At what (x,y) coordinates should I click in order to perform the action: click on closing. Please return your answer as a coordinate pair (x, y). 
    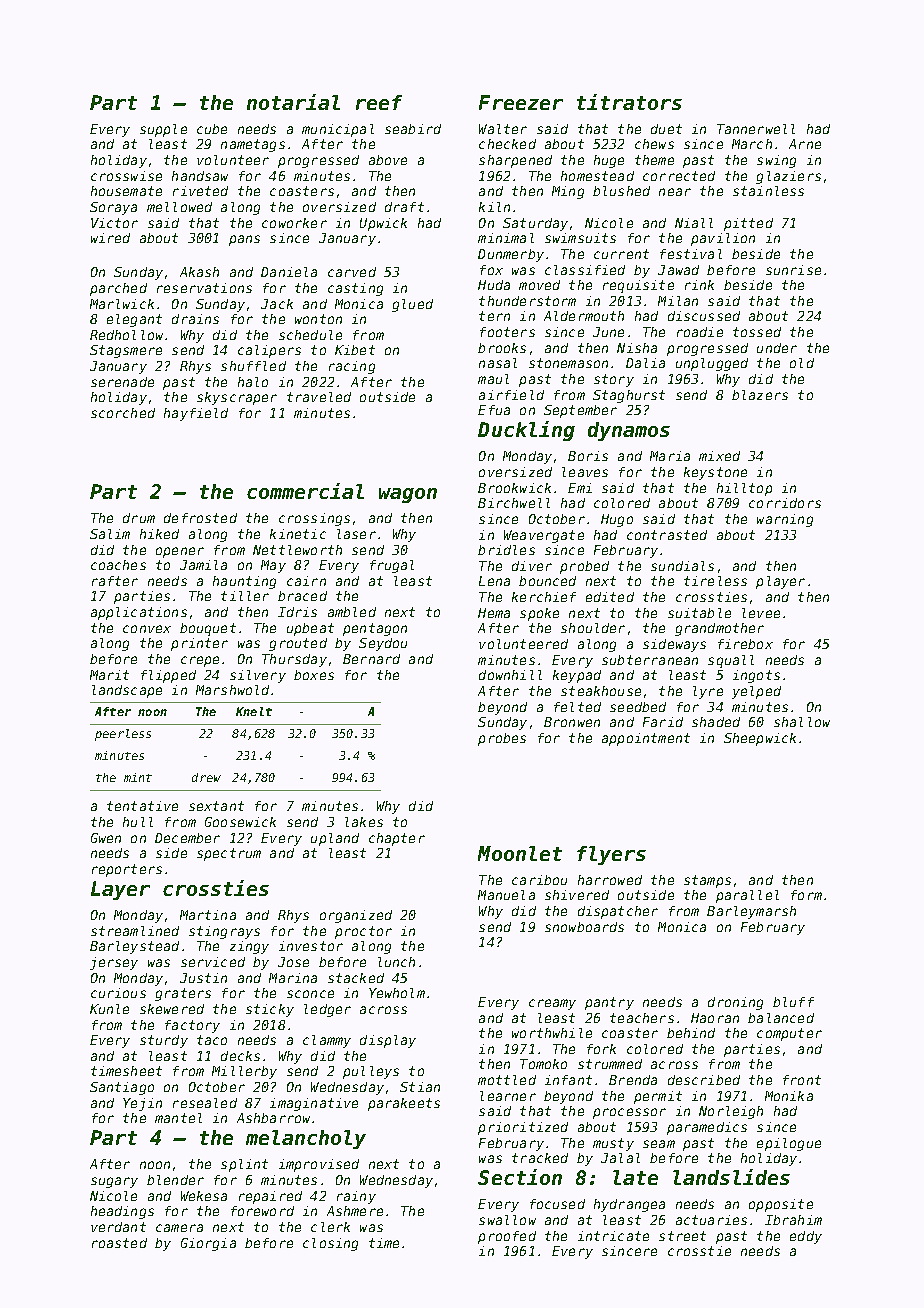
    Looking at the image, I should click on (330, 1244).
